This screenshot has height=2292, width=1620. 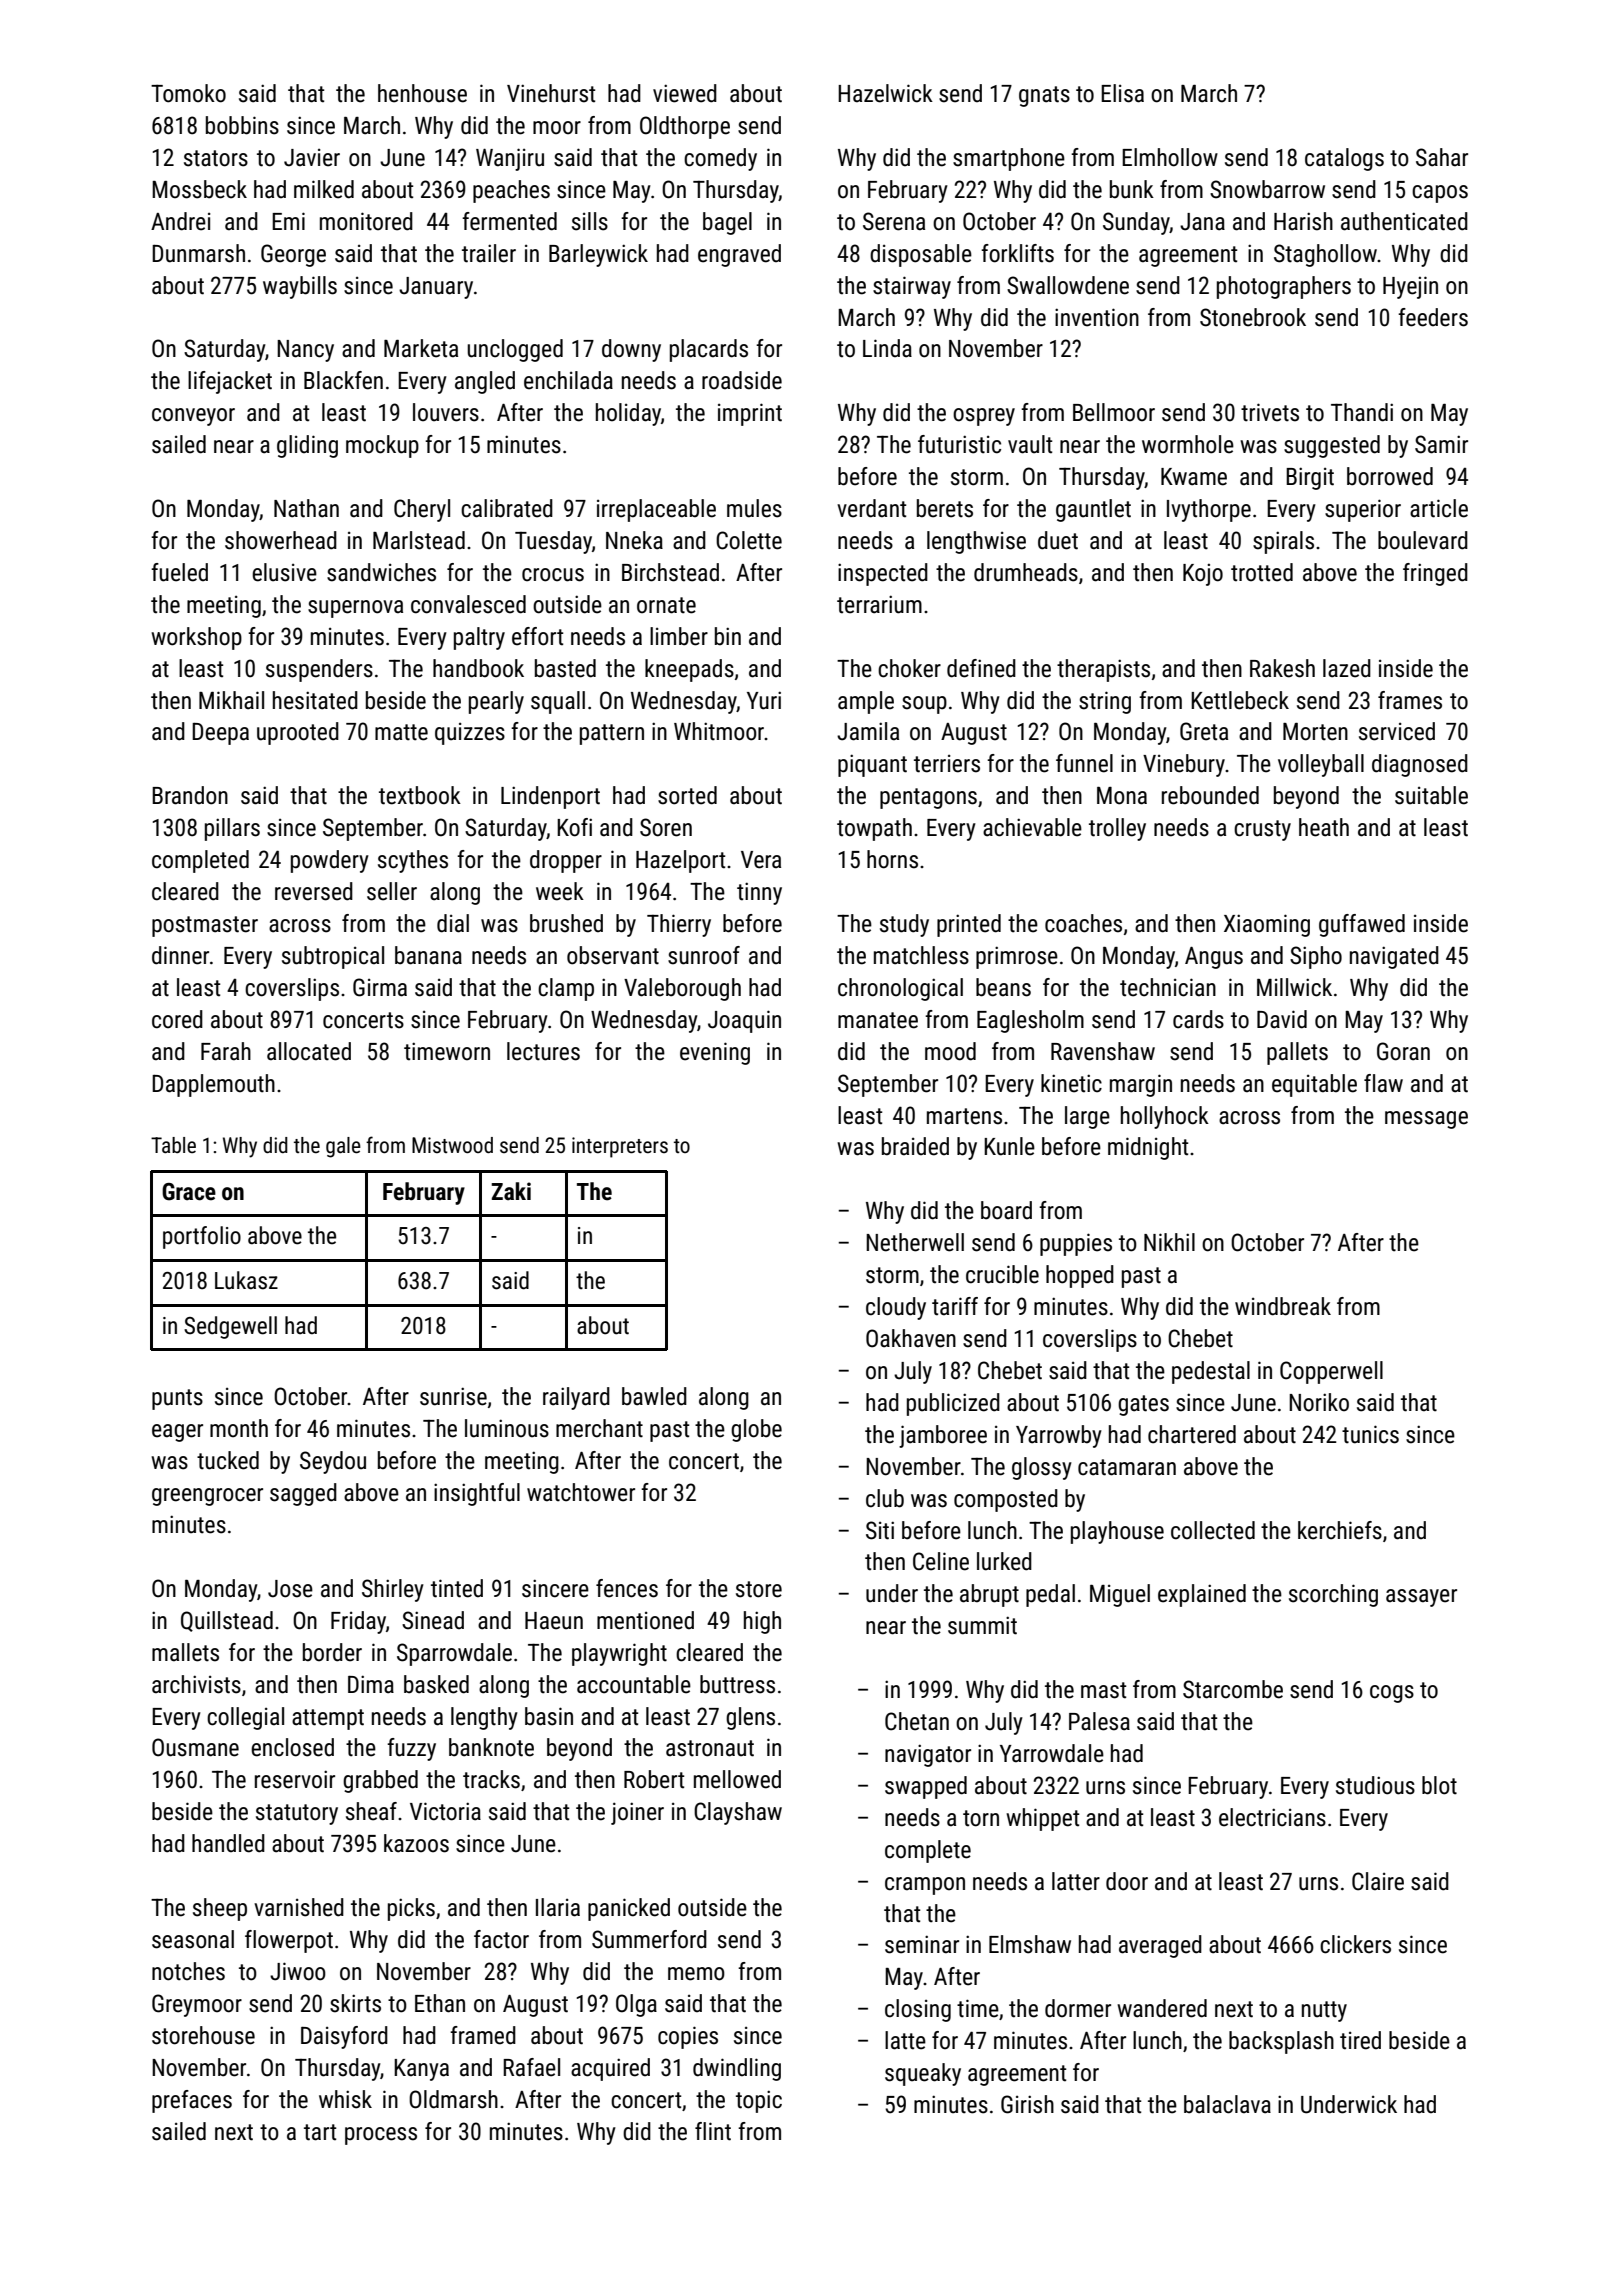 What do you see at coordinates (1310, 478) in the screenshot?
I see `Birgit` at bounding box center [1310, 478].
